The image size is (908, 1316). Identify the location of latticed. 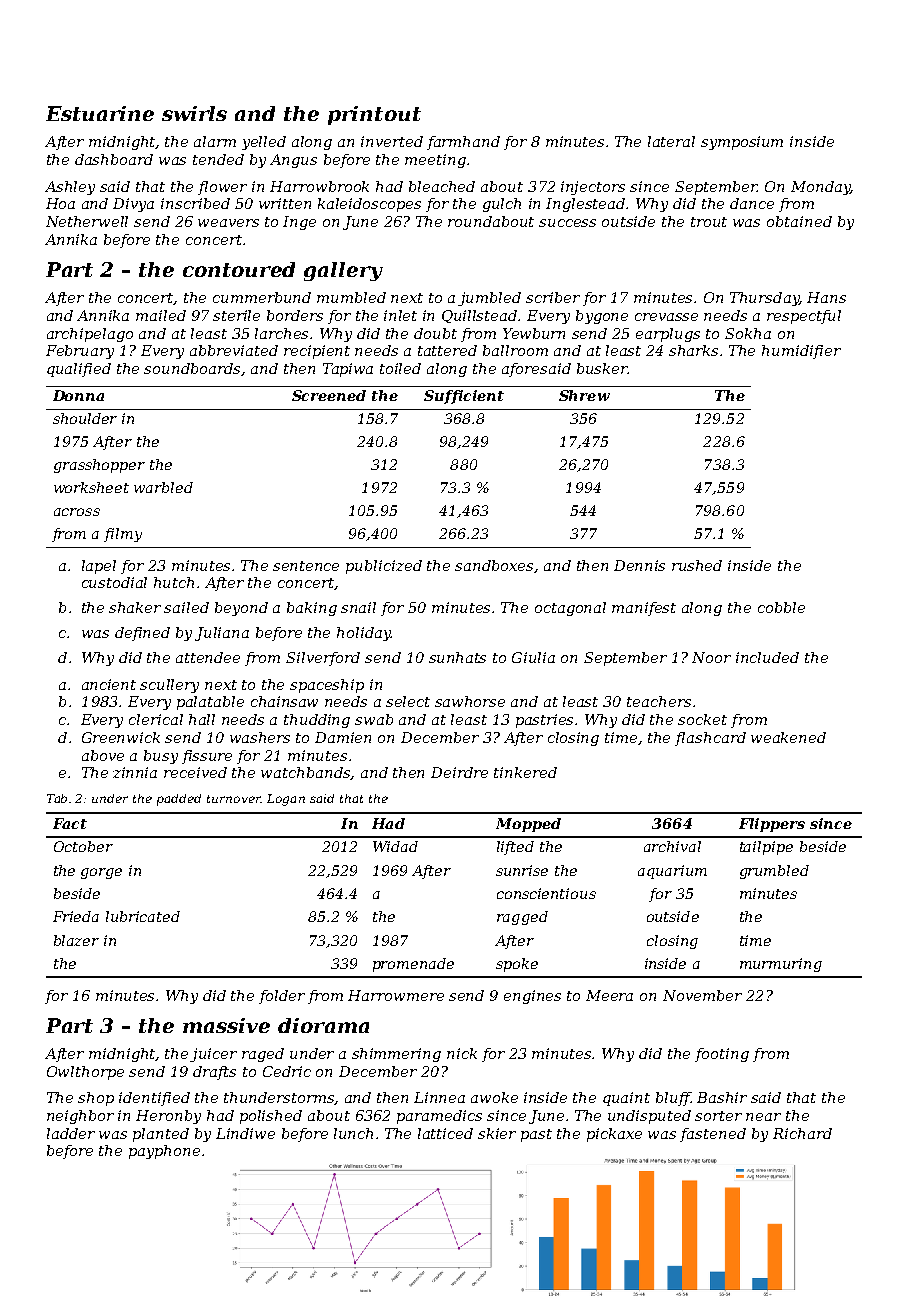
(445, 1133).
